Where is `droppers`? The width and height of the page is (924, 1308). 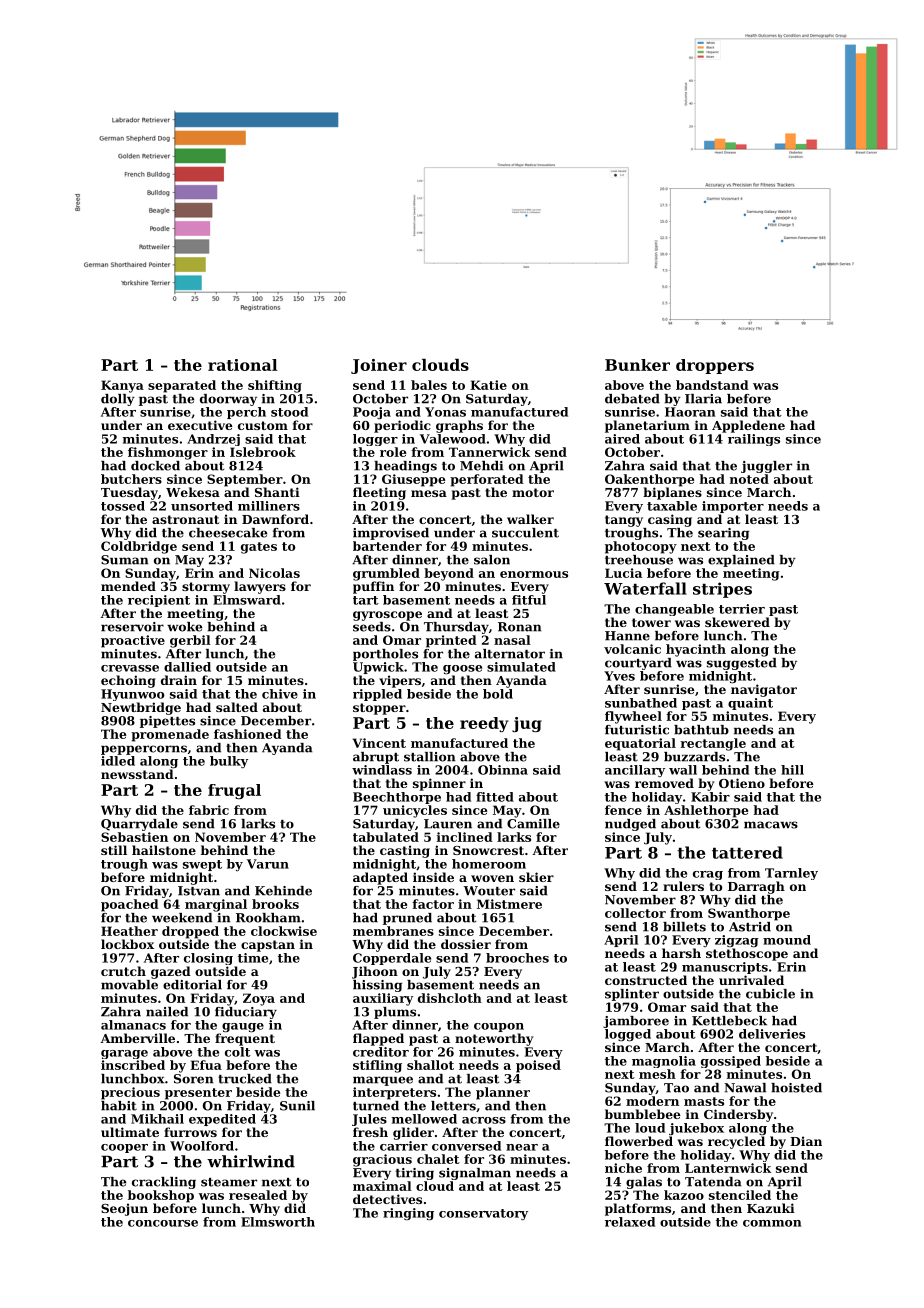
droppers is located at coordinates (715, 366).
